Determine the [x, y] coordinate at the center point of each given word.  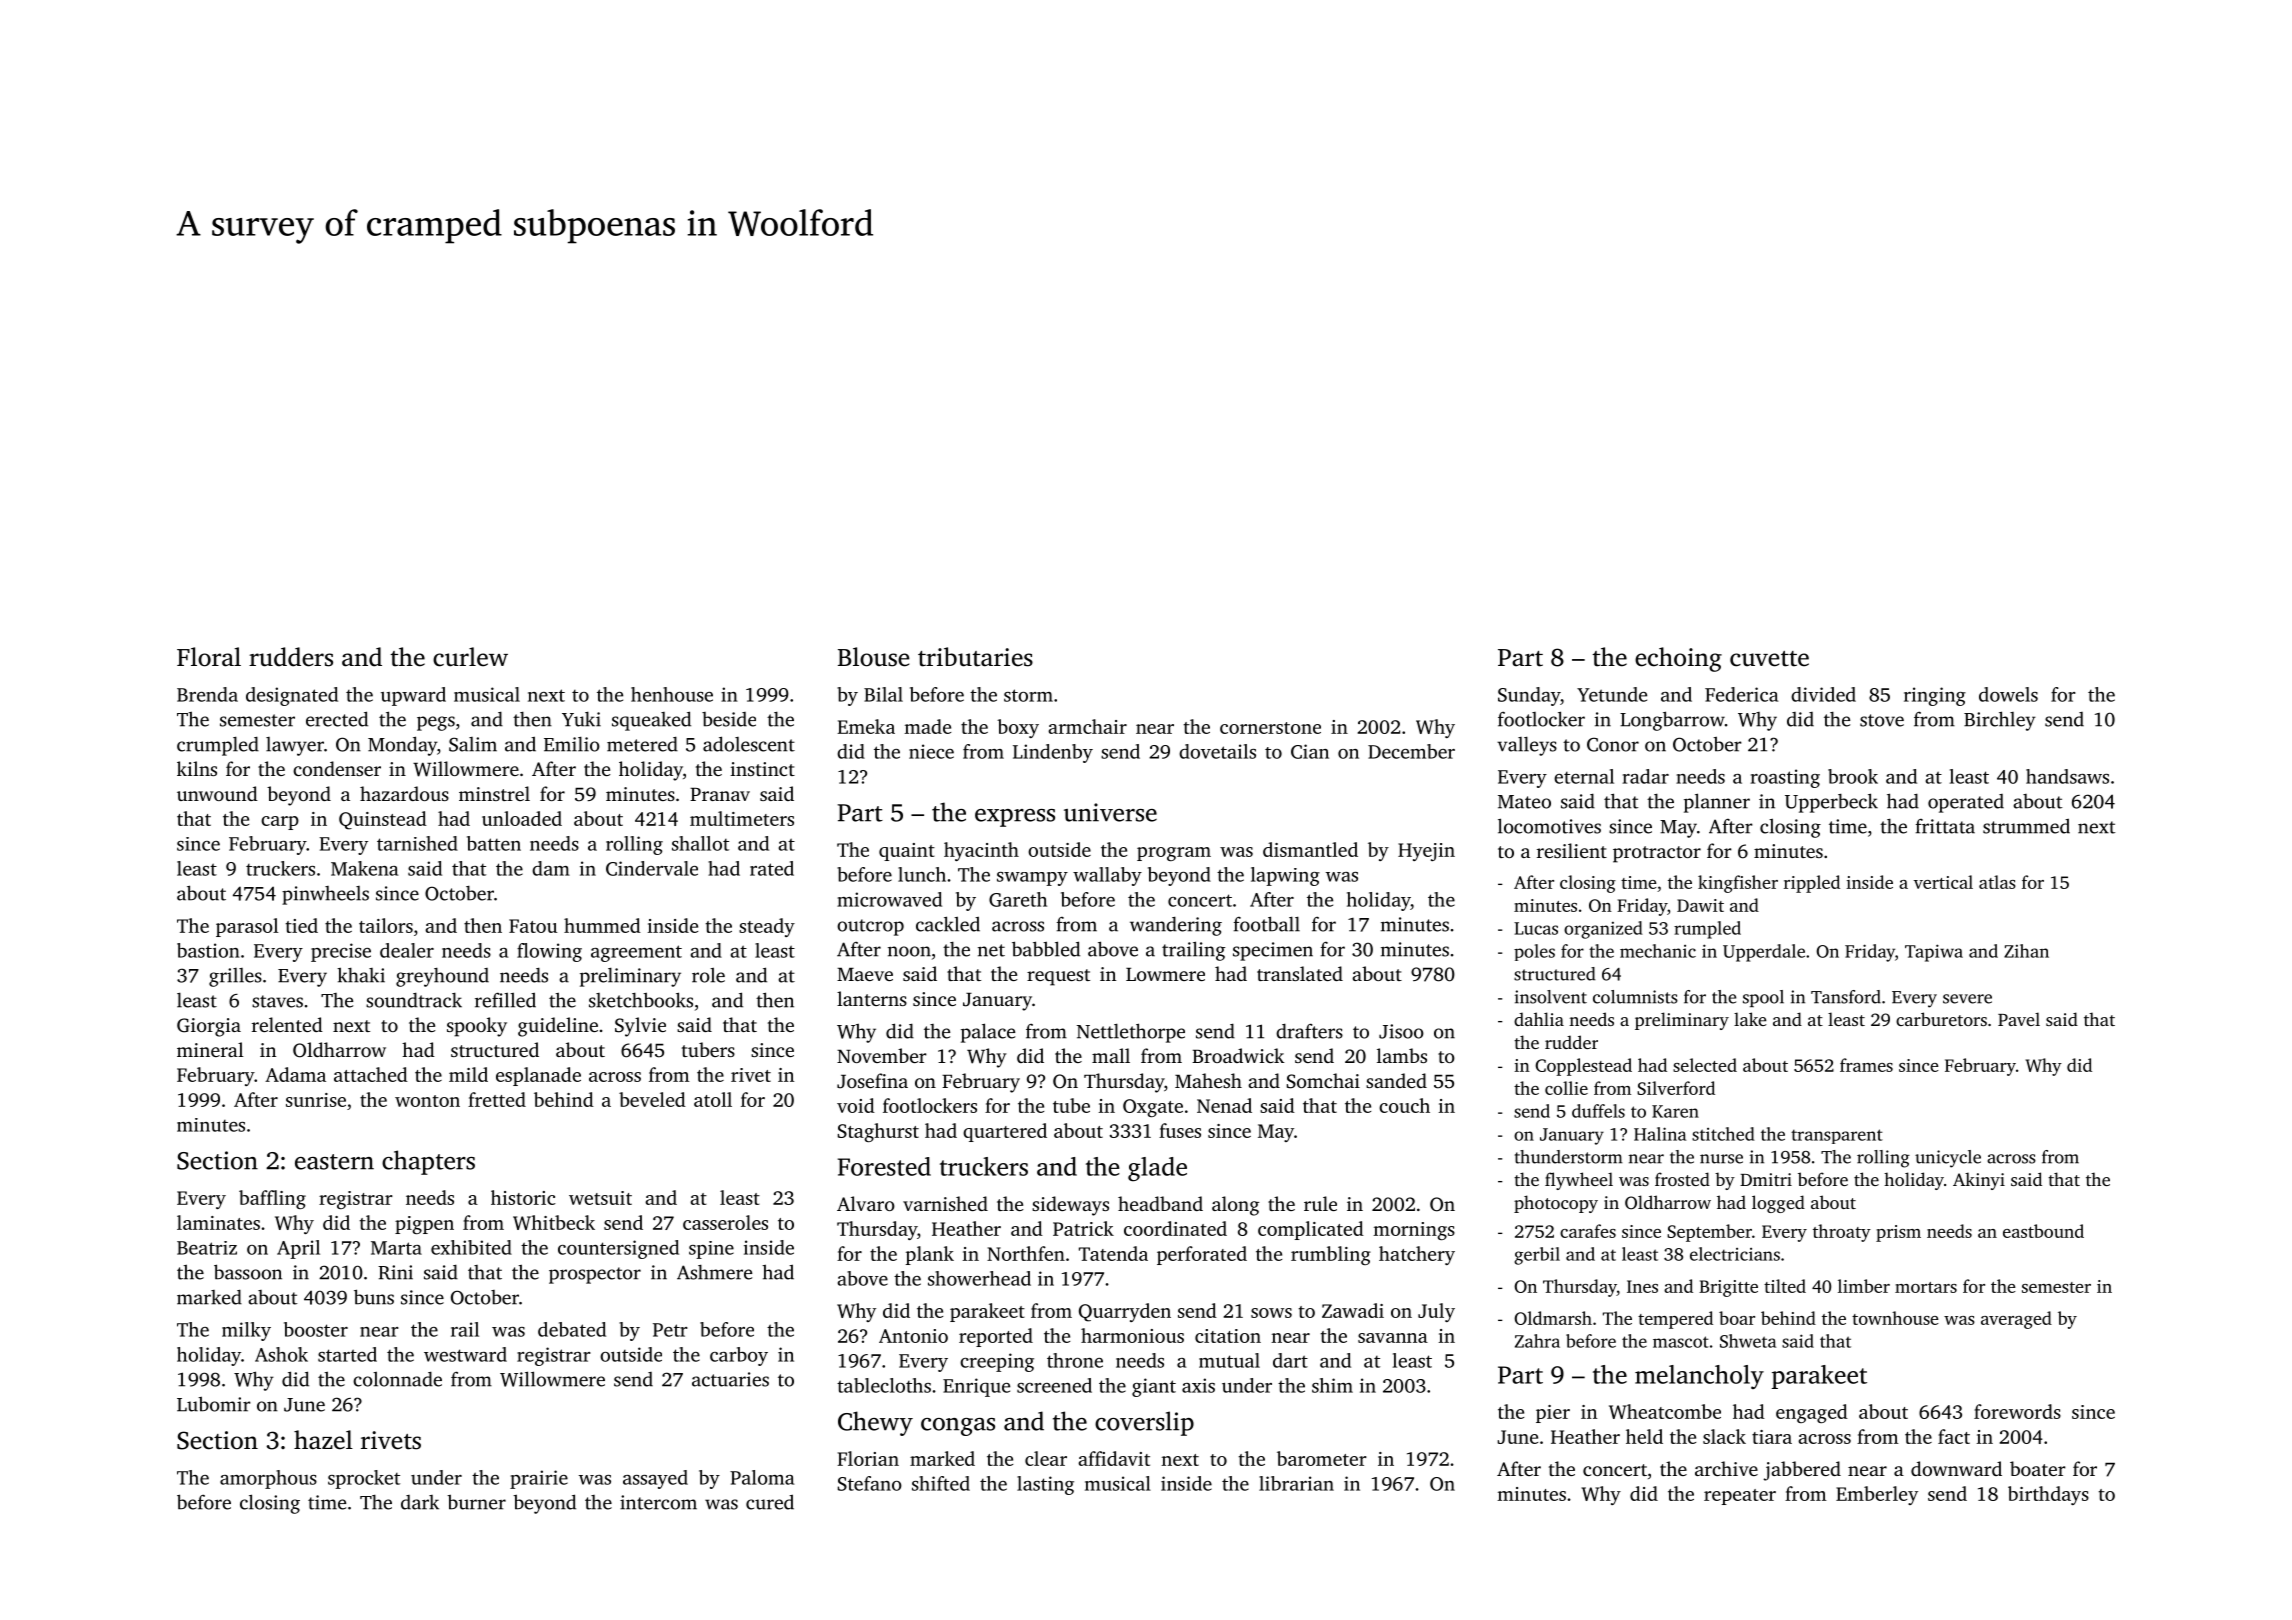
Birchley [2000, 721]
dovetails [1217, 751]
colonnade [397, 1379]
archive [1726, 1468]
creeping [997, 1362]
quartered [1005, 1132]
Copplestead [1583, 1067]
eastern [334, 1162]
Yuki [581, 719]
